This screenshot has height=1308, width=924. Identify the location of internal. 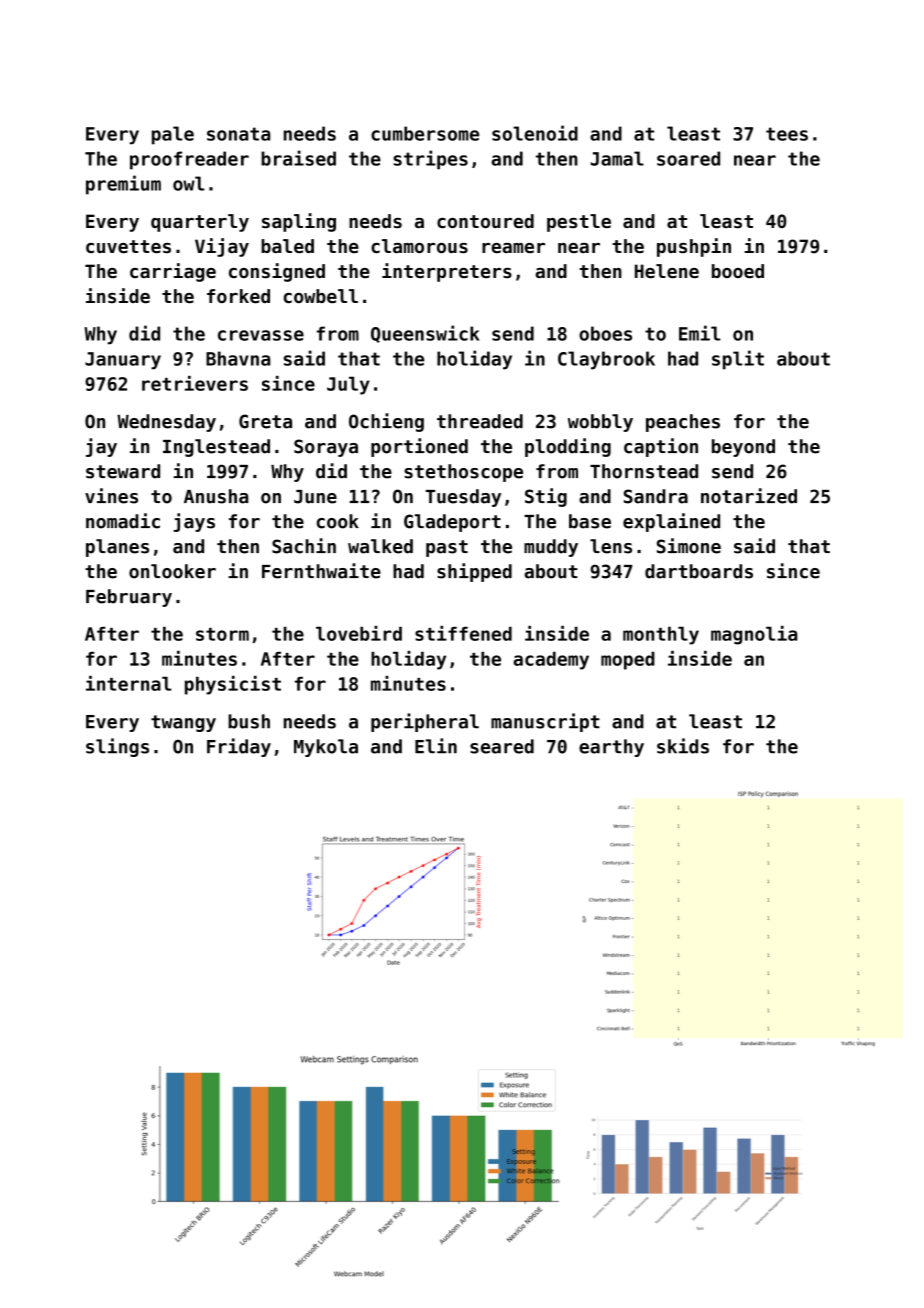
(128, 683).
